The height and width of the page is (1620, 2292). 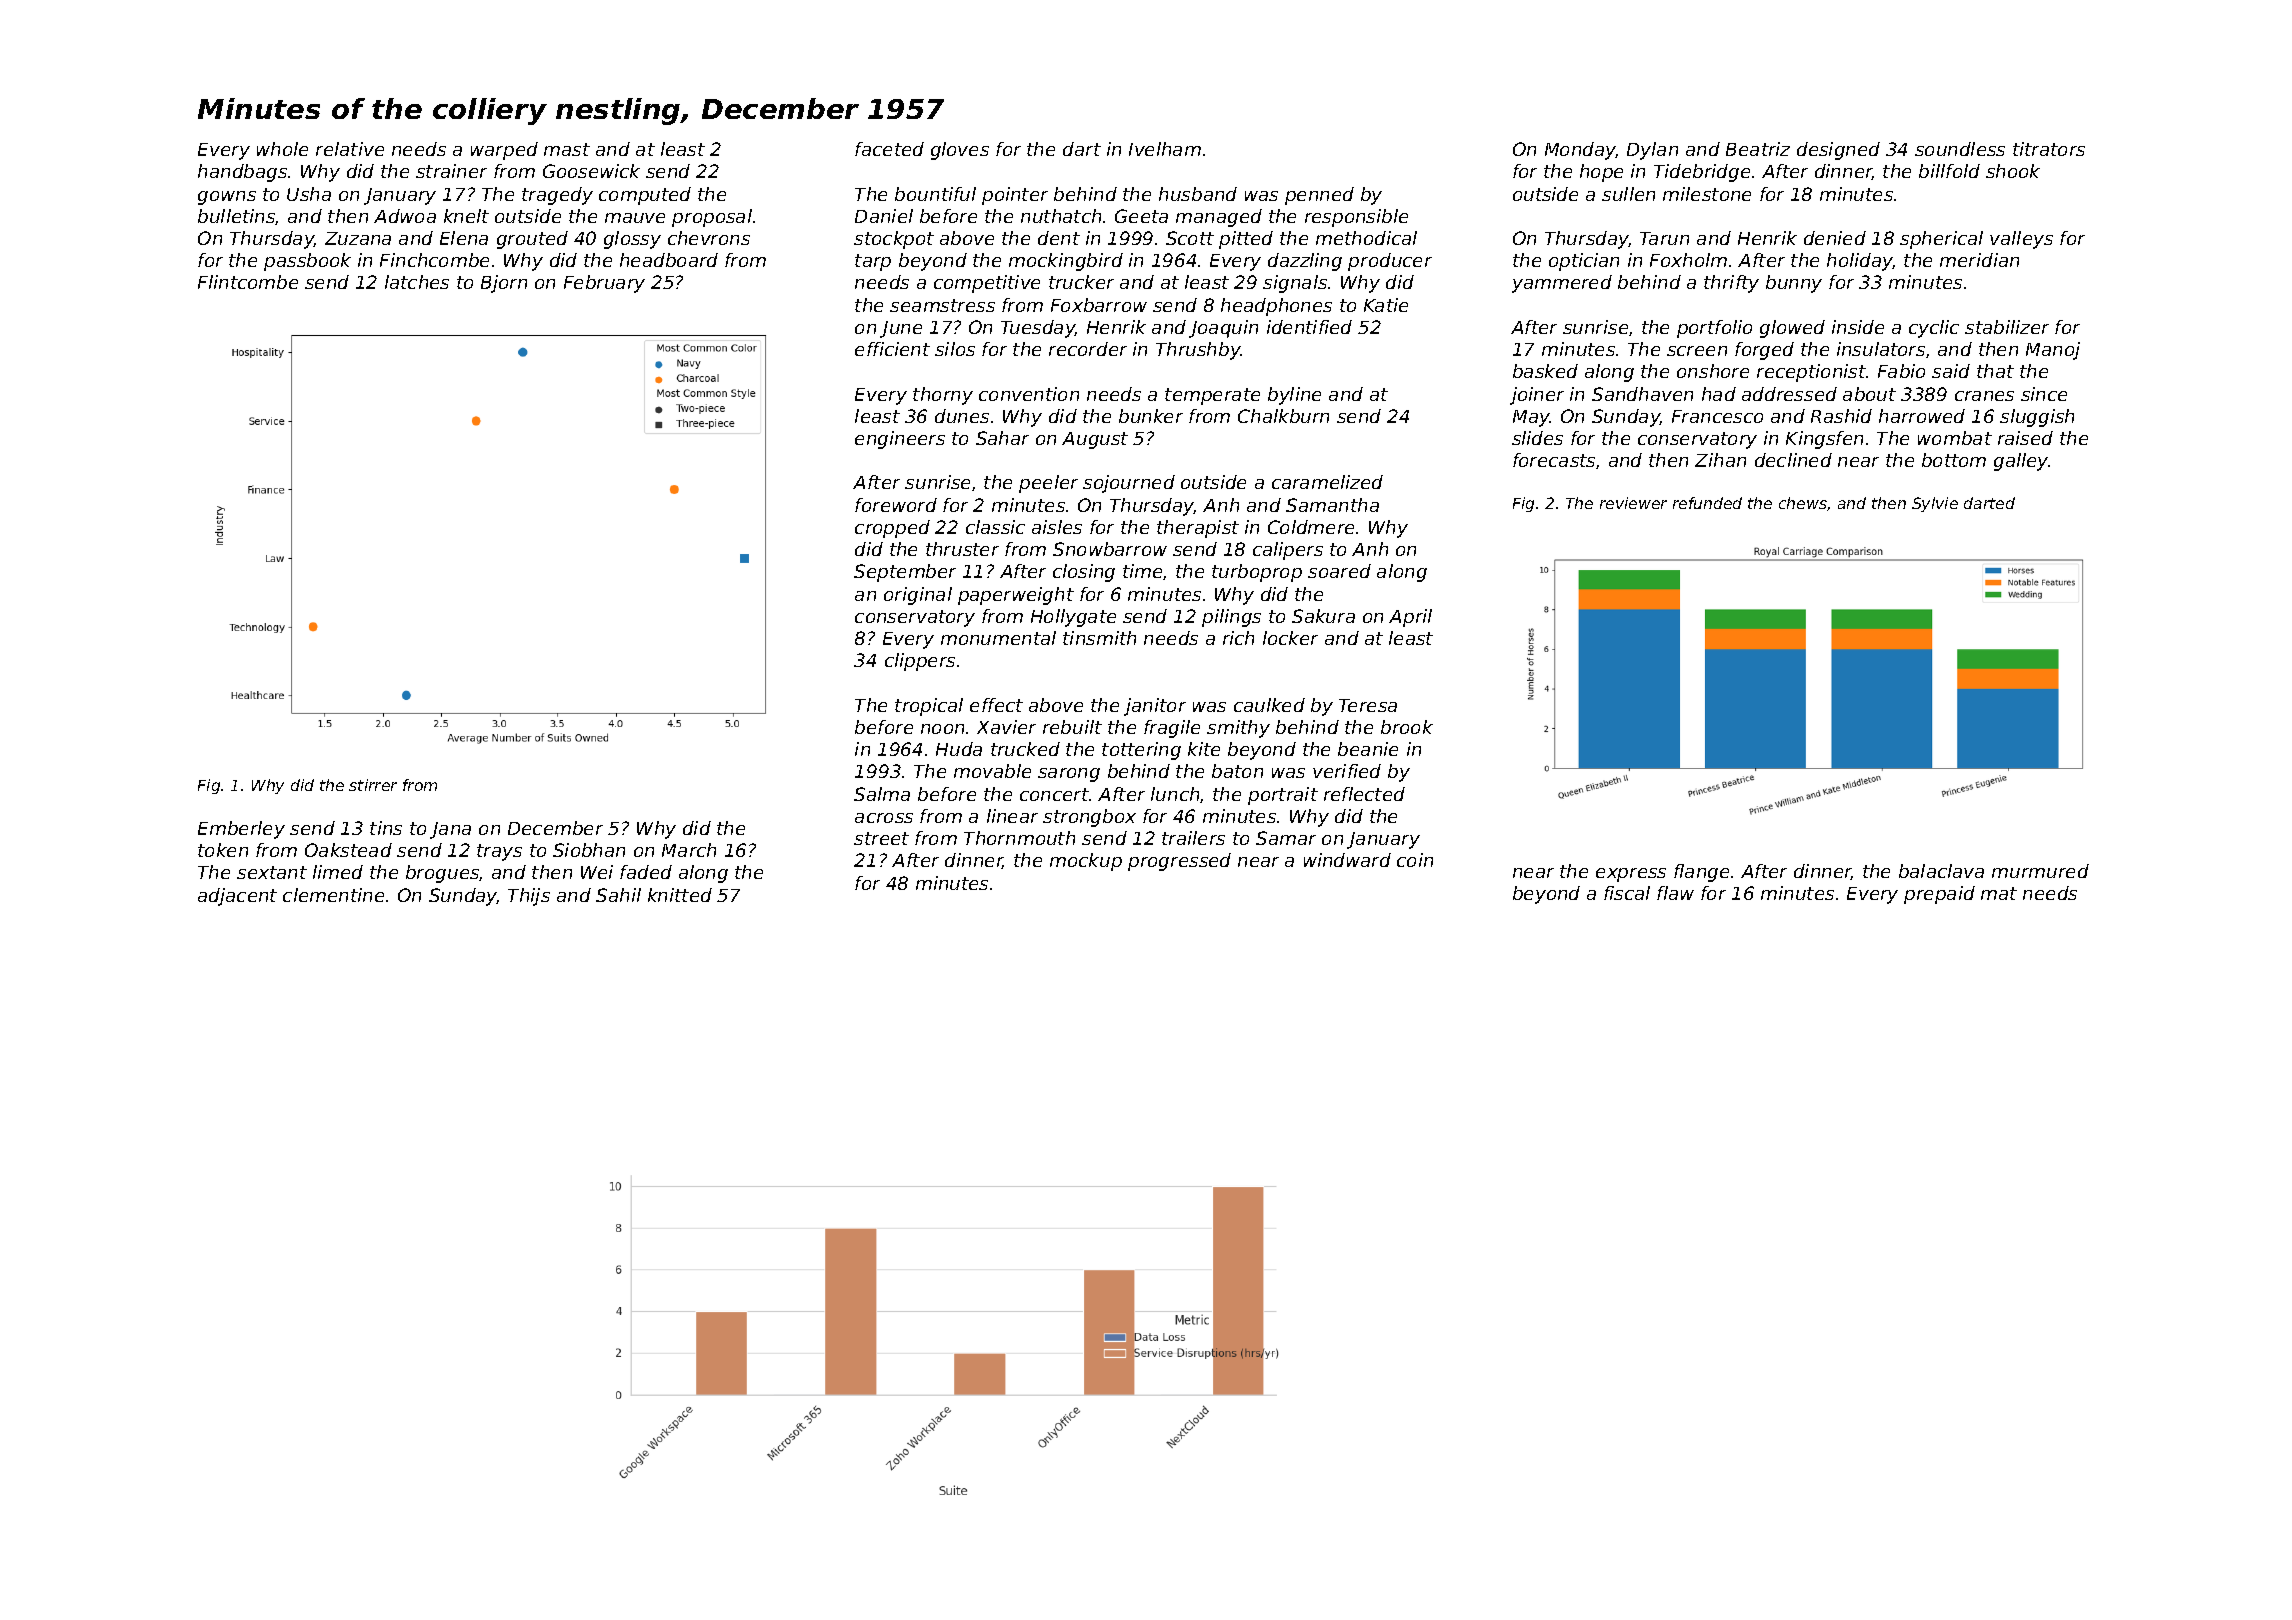 I want to click on denied, so click(x=1835, y=238).
